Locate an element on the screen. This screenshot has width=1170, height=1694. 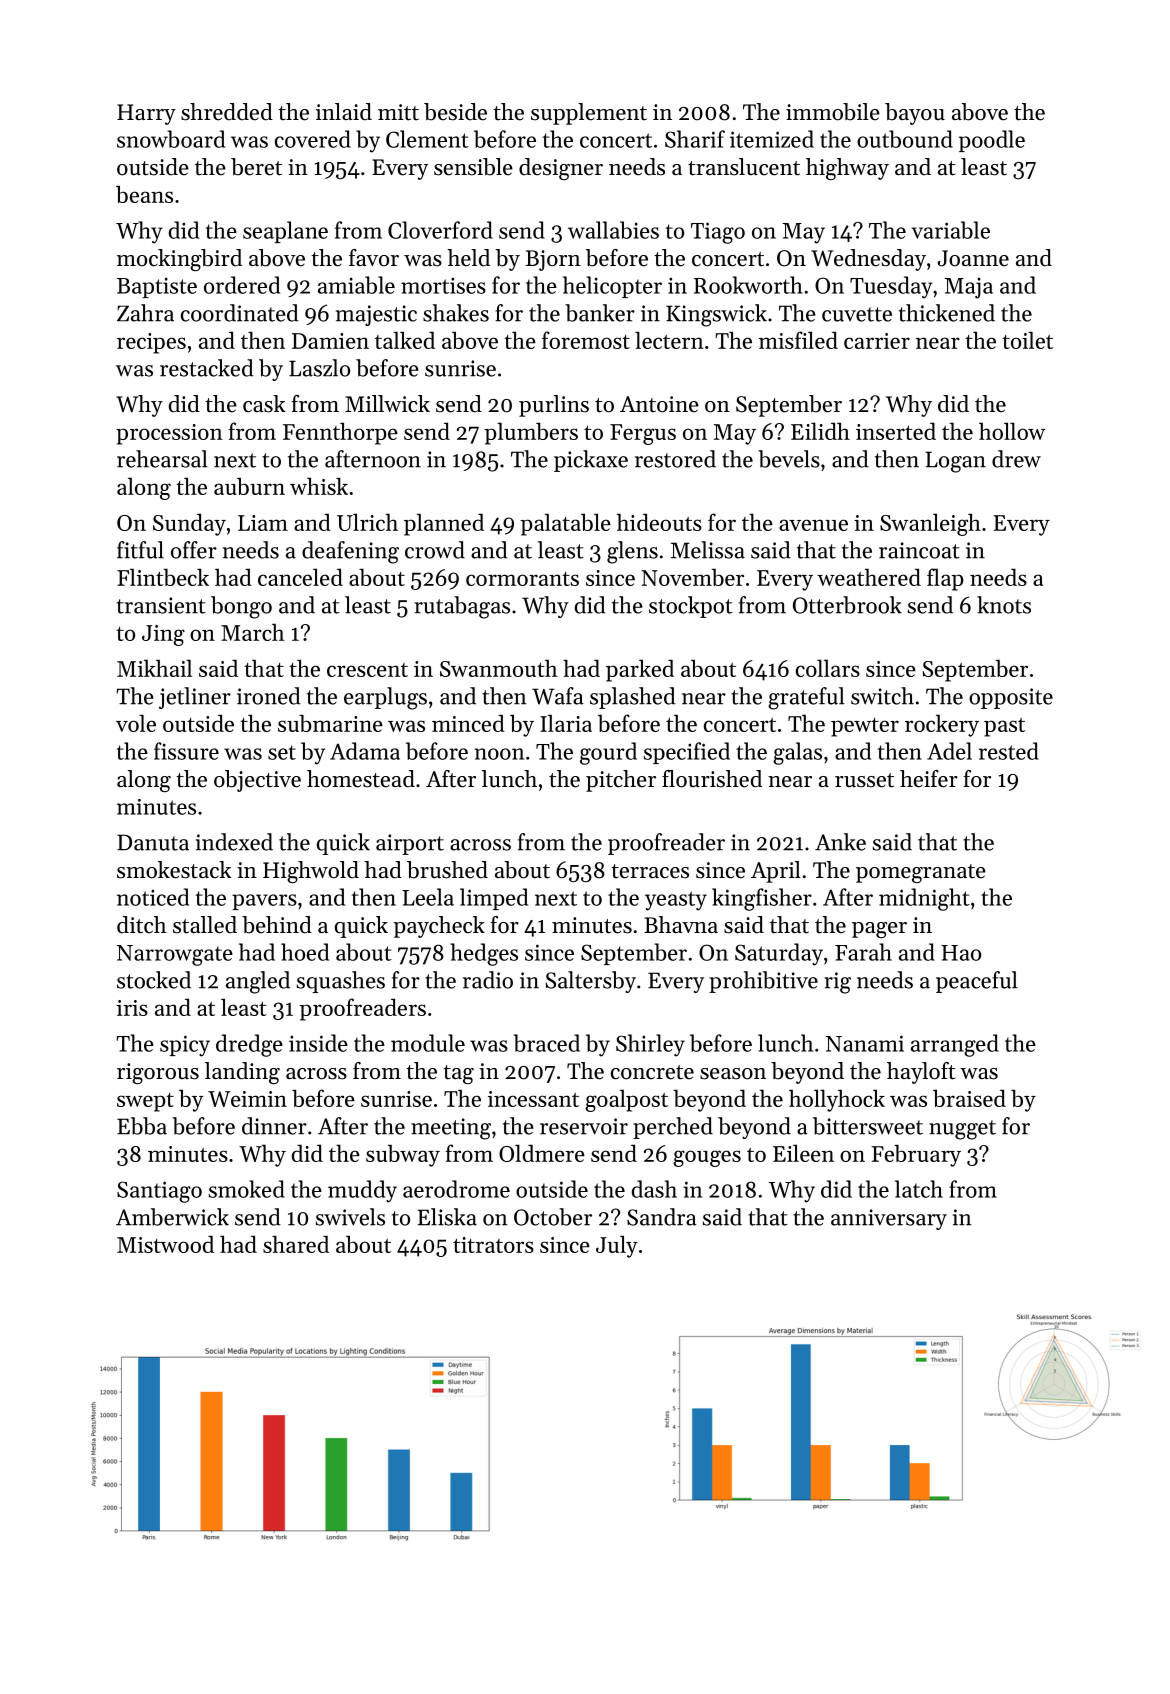
sensible is located at coordinates (473, 167).
